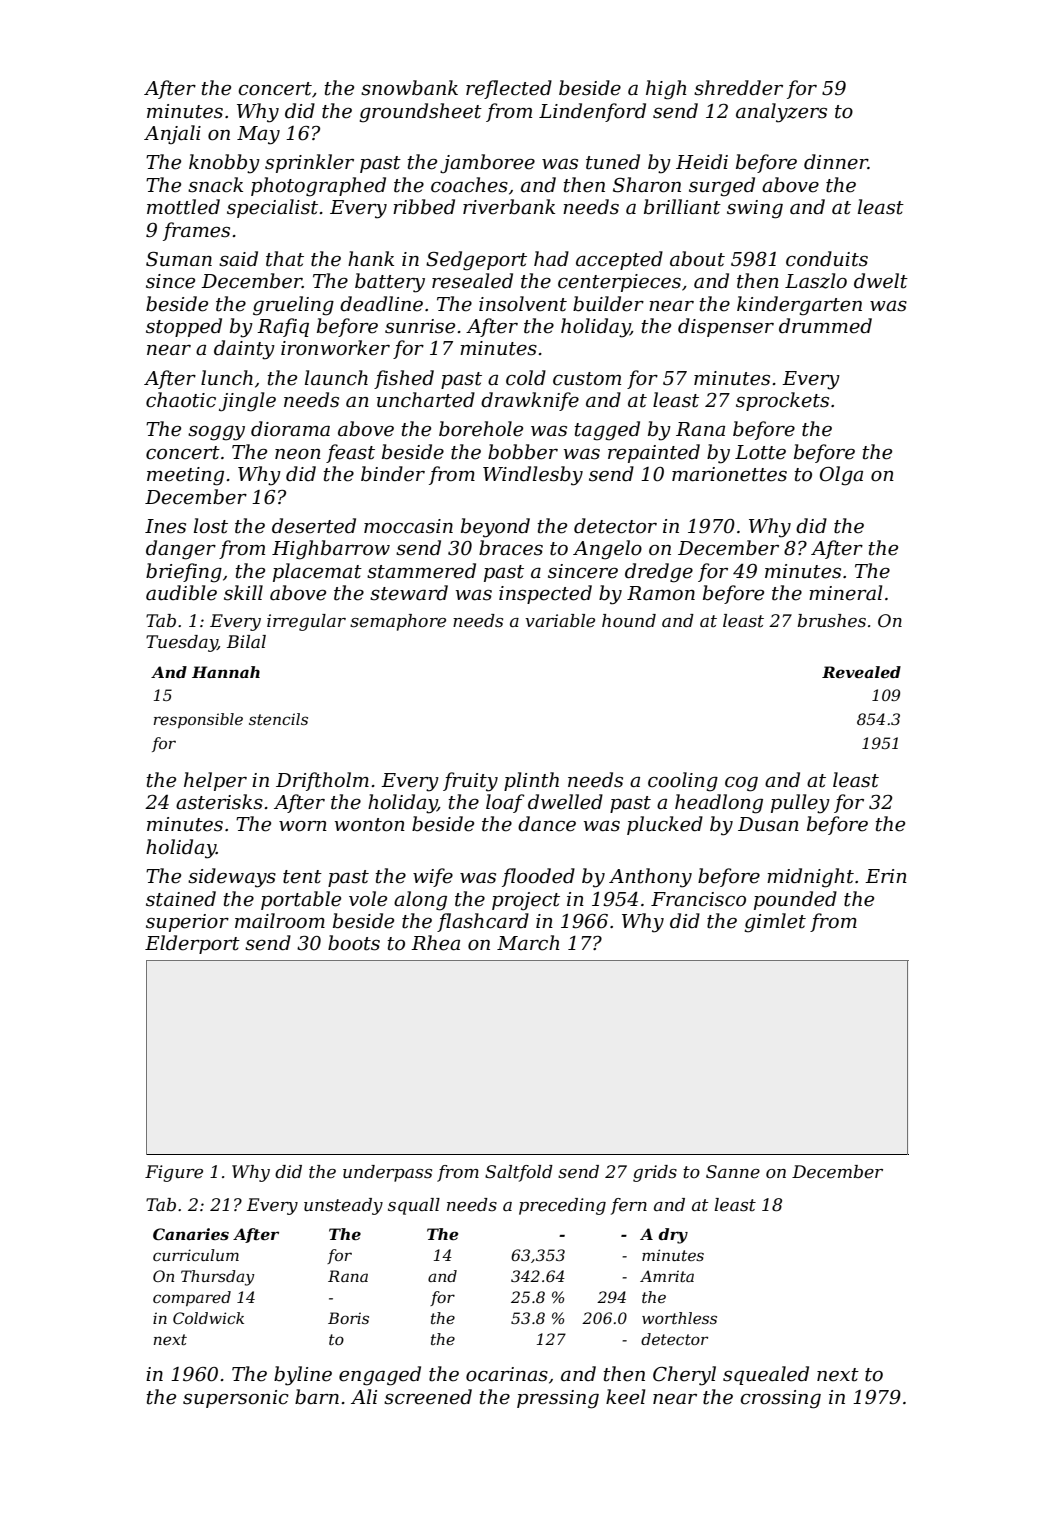 This screenshot has height=1527, width=1054. I want to click on mineral, so click(845, 593).
